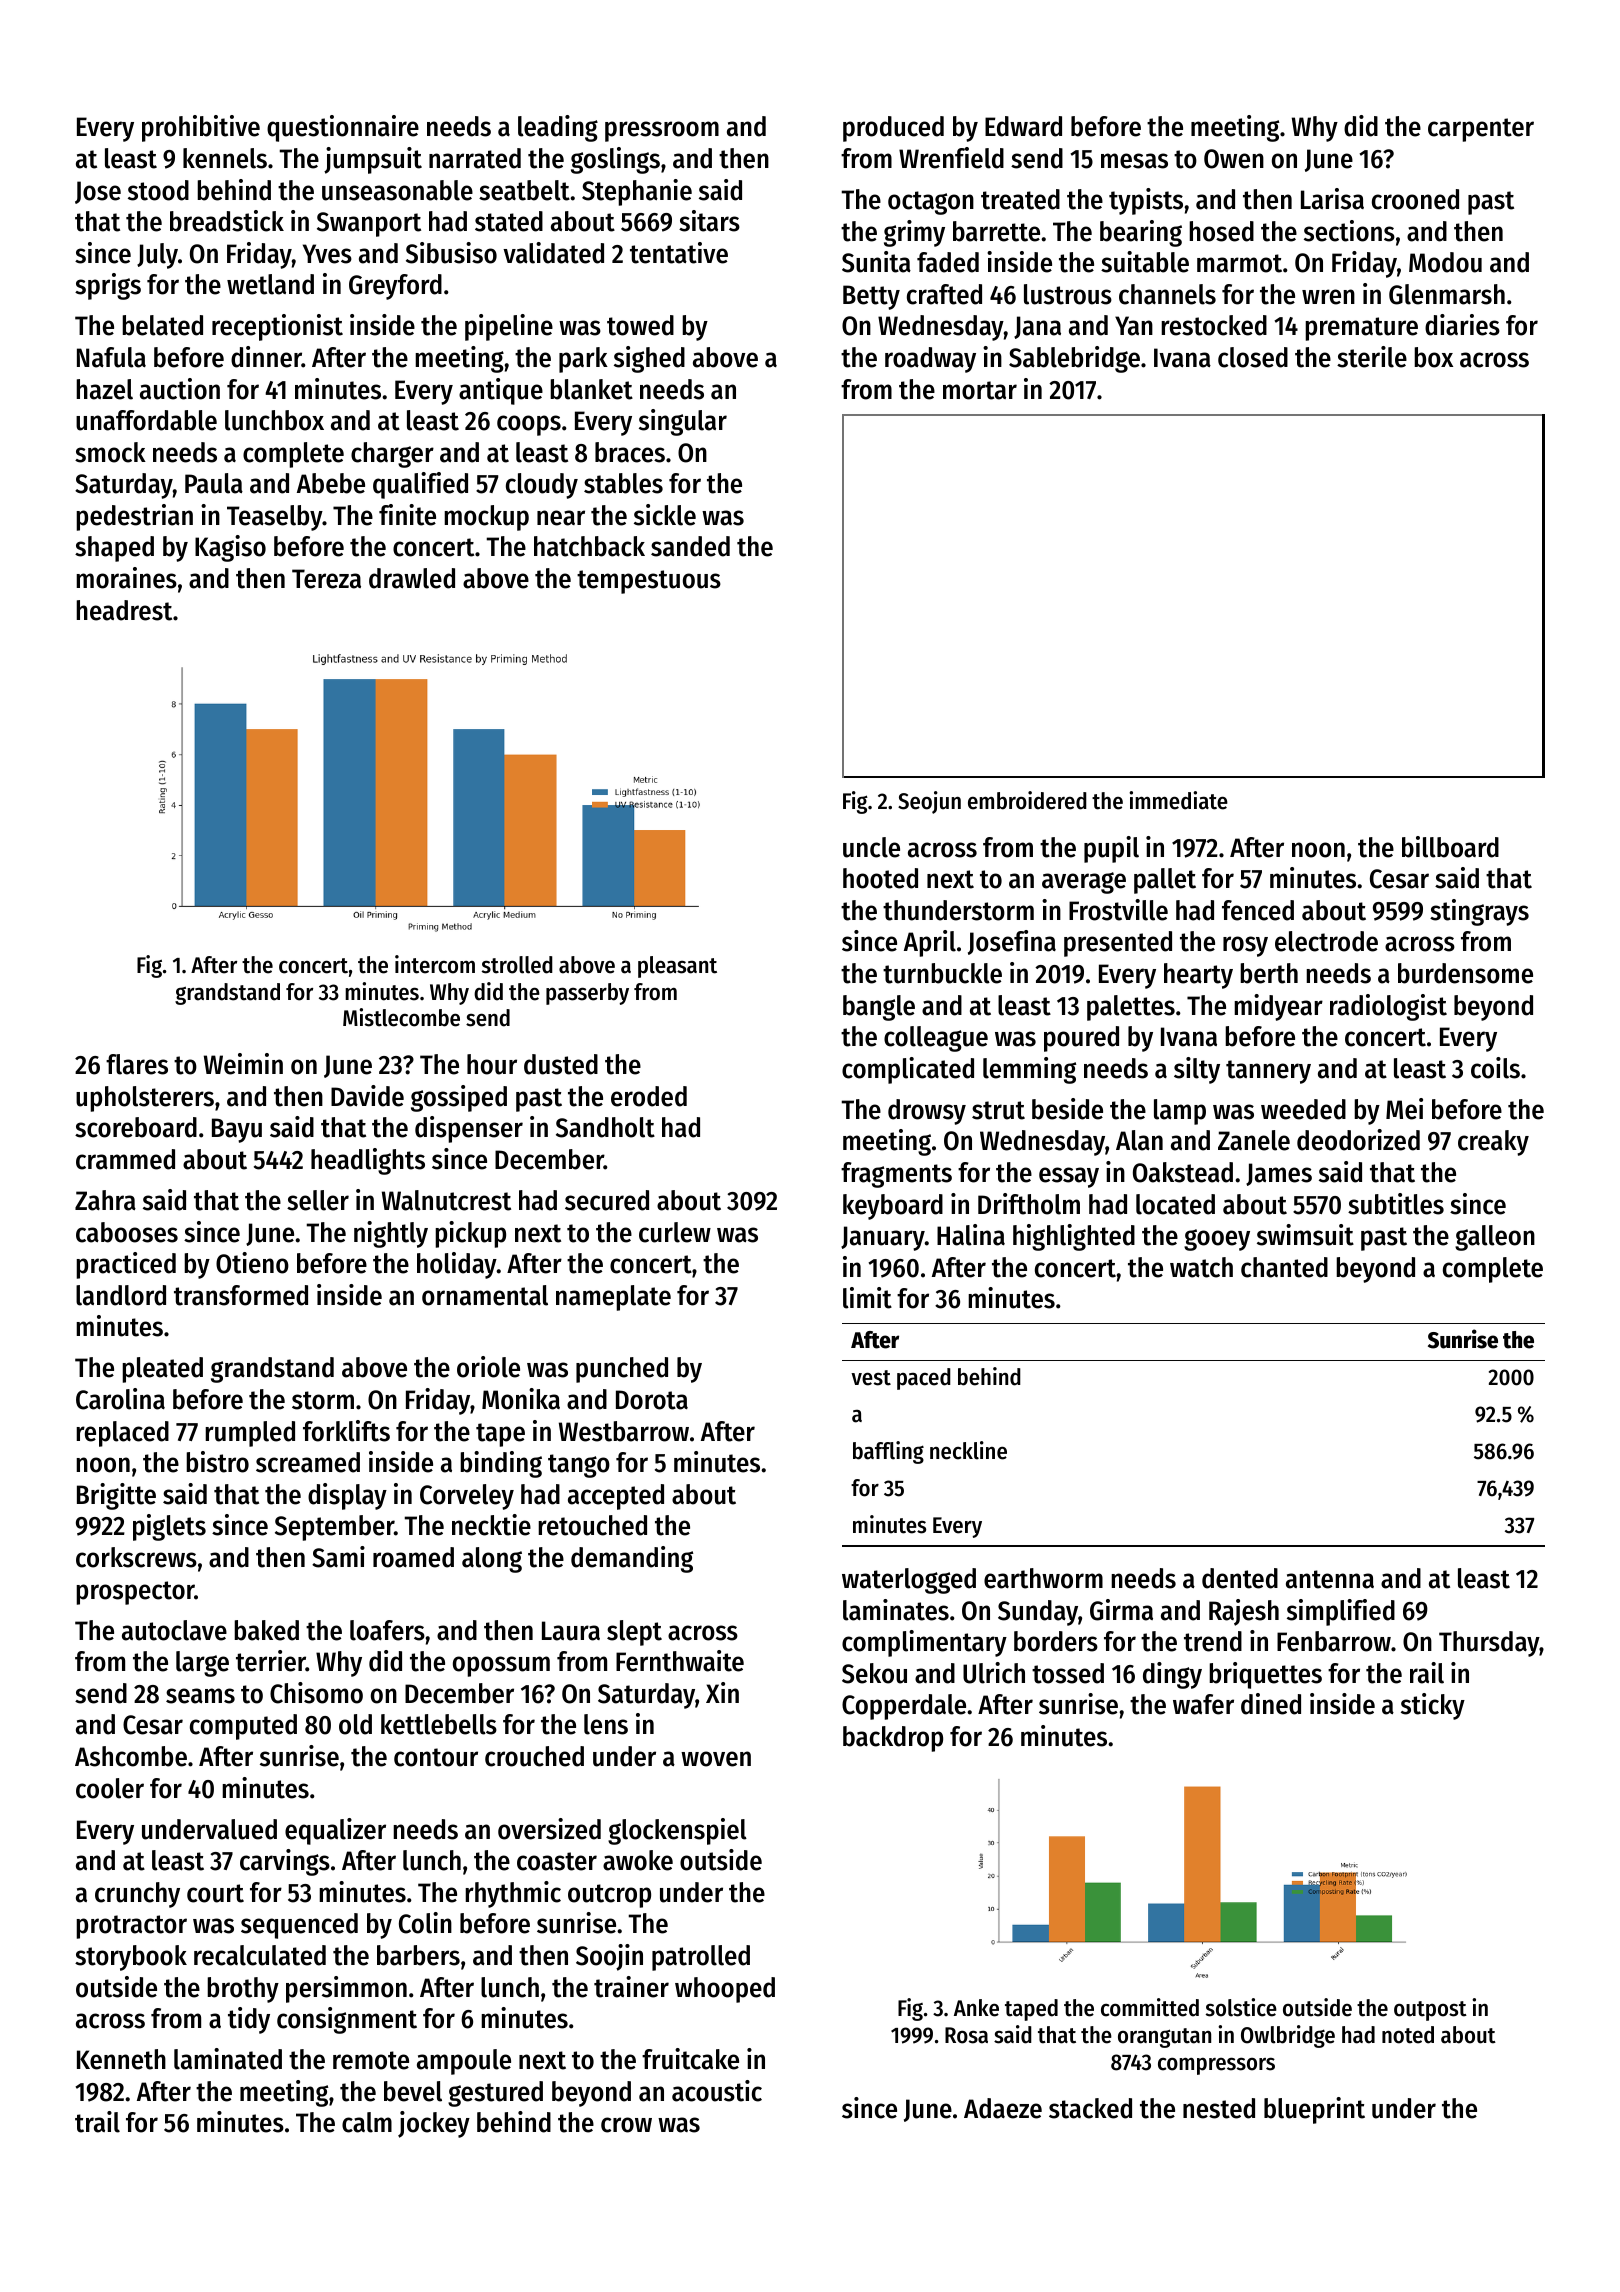  Describe the element at coordinates (435, 964) in the document. I see `intercom` at that location.
